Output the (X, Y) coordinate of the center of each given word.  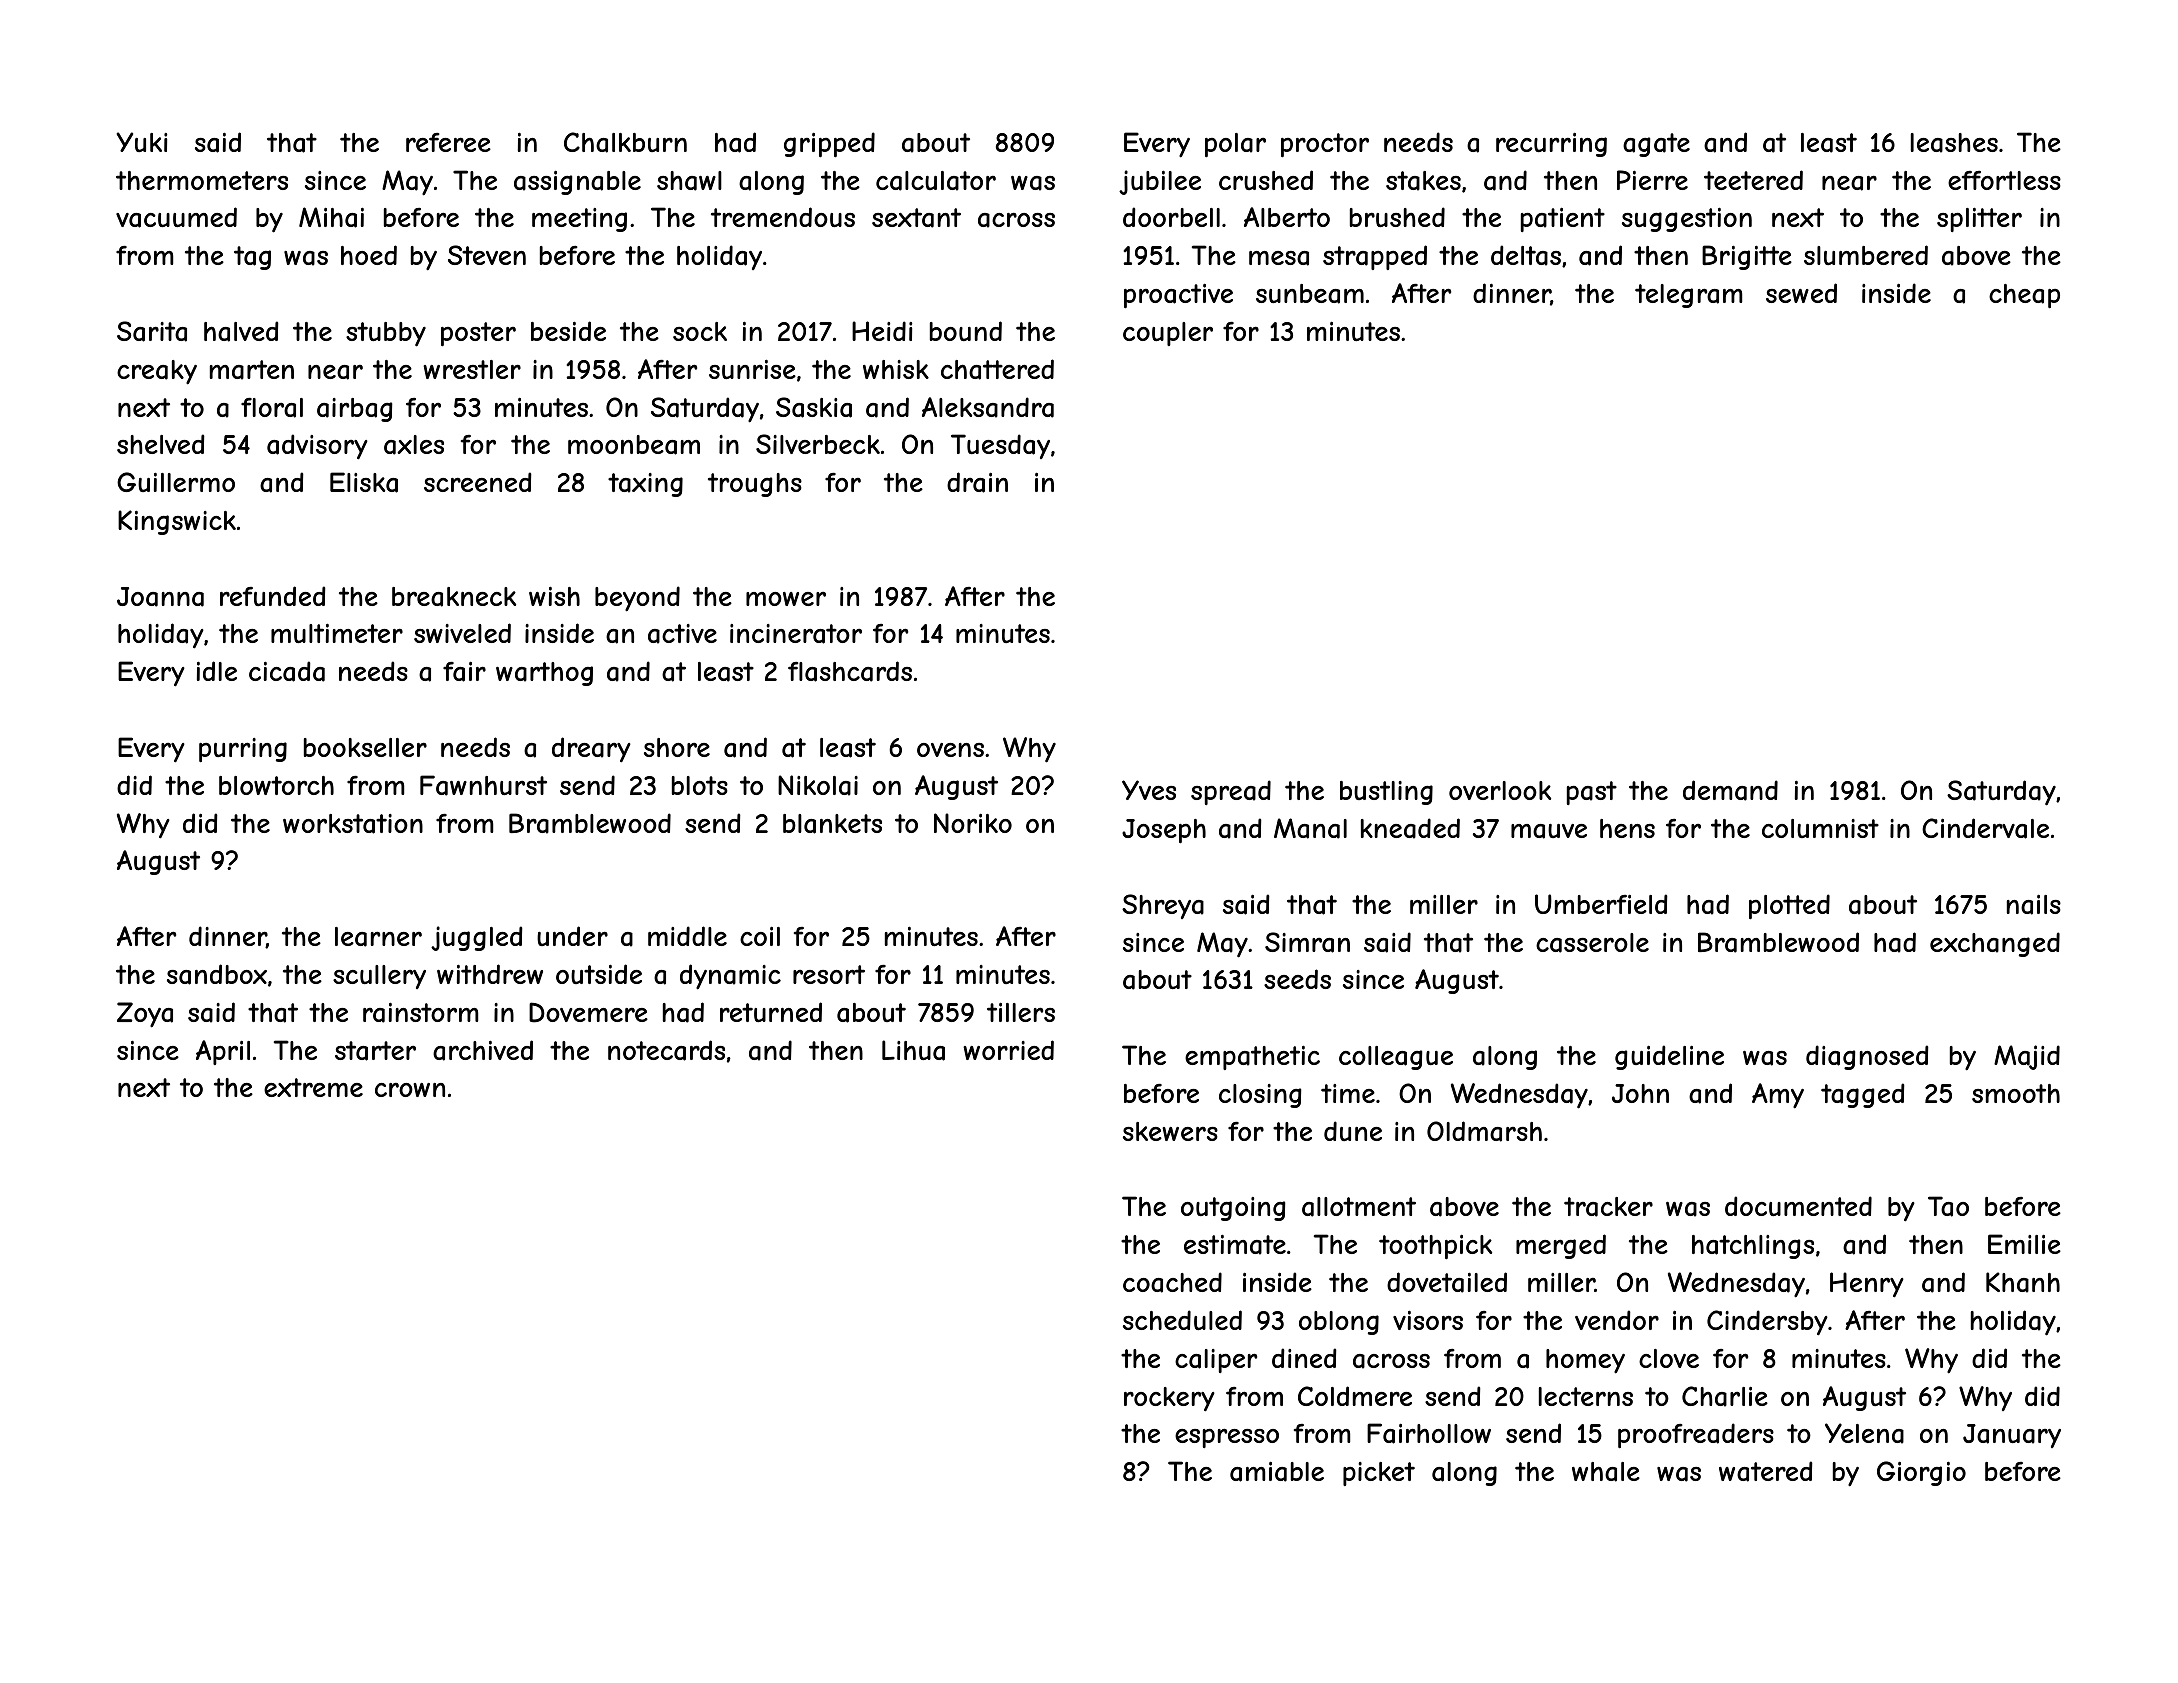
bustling (1386, 793)
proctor (1325, 145)
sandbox (217, 974)
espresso (1227, 1438)
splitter (1979, 220)
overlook (1500, 790)
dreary (591, 750)
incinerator (796, 634)
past (1592, 793)
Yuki (141, 142)
